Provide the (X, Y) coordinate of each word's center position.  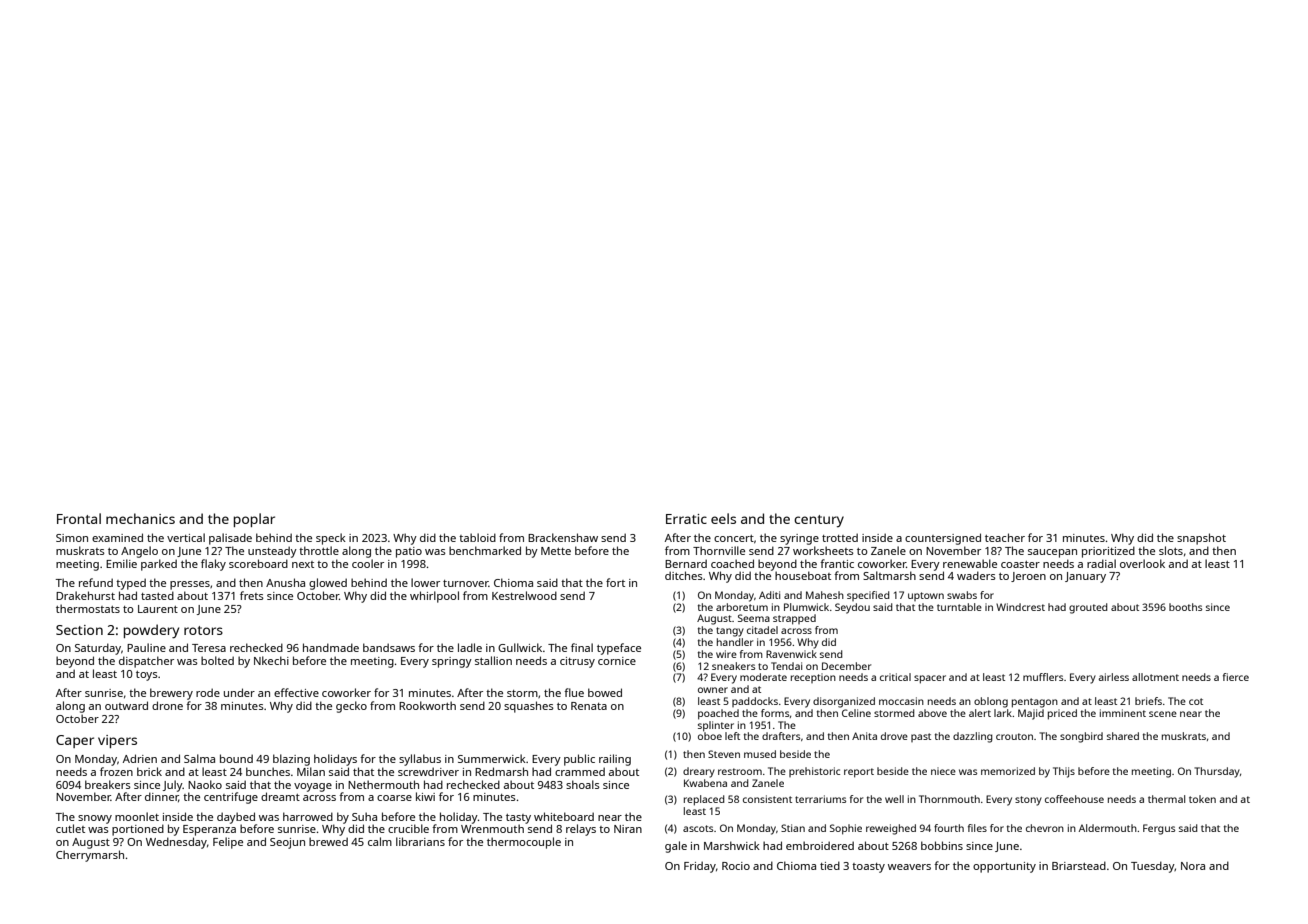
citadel (762, 630)
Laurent (158, 609)
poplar (254, 520)
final (582, 647)
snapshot (1201, 539)
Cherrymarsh (90, 856)
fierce (1236, 677)
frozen (116, 771)
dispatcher (146, 662)
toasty (868, 868)
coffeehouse (1074, 799)
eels (723, 518)
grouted (1088, 608)
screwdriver (428, 771)
